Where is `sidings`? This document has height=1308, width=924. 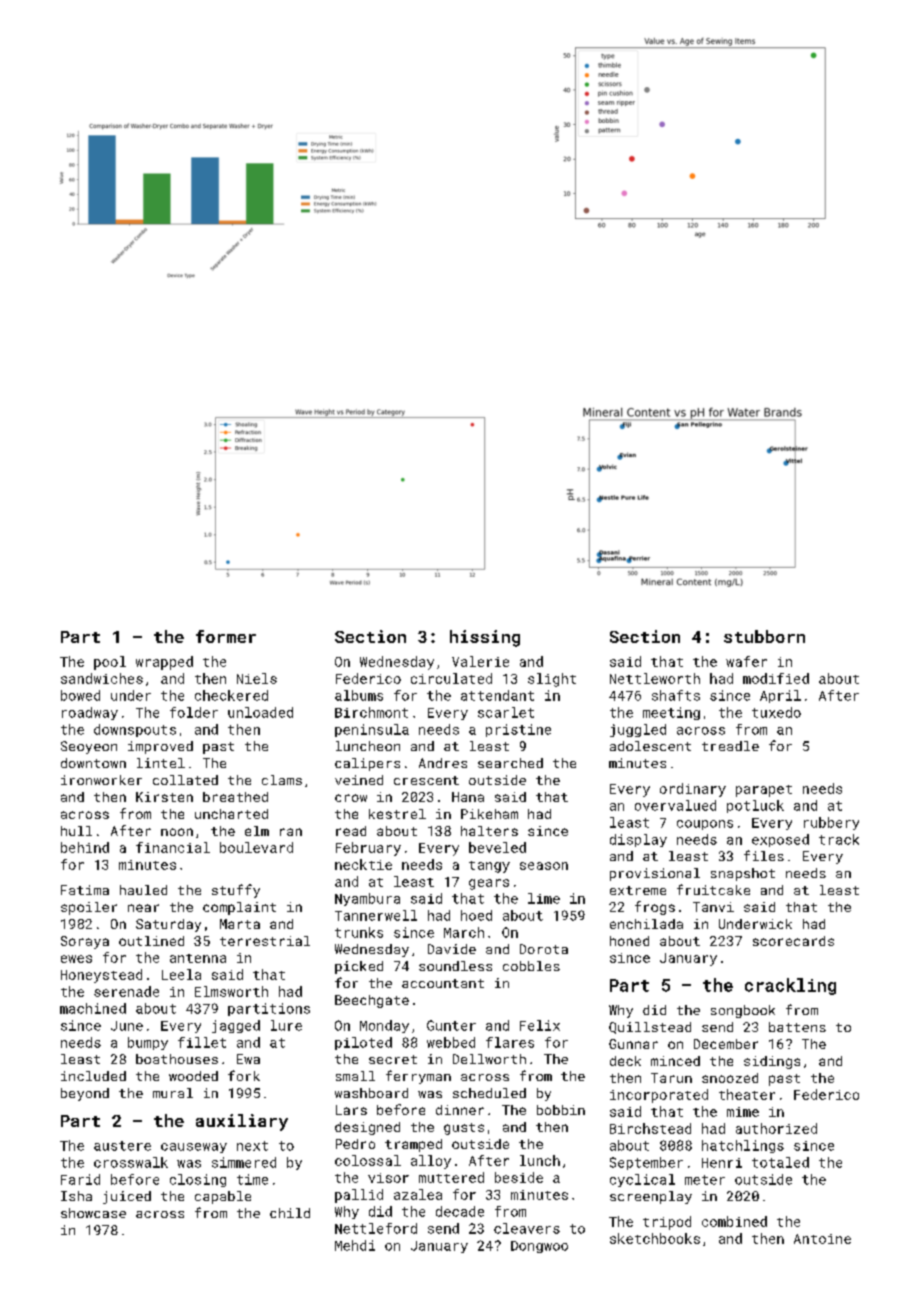 sidings is located at coordinates (772, 1062).
